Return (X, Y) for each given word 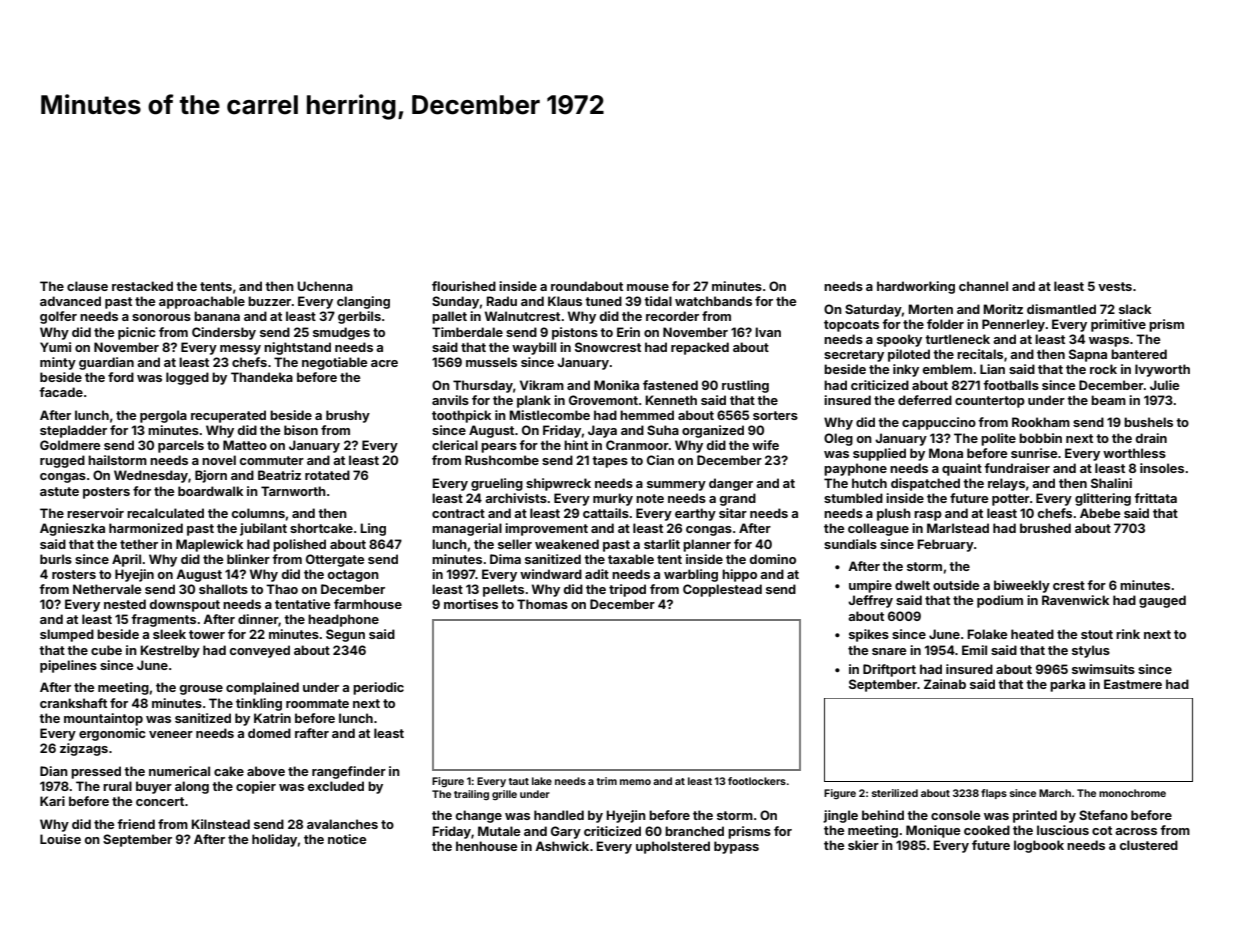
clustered (1149, 845)
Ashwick (562, 846)
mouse (648, 287)
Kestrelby (170, 651)
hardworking (916, 287)
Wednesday (151, 476)
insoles (1162, 468)
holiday (274, 840)
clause (87, 286)
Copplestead (722, 590)
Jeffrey (870, 601)
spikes (869, 635)
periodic (378, 688)
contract (458, 513)
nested (125, 604)
